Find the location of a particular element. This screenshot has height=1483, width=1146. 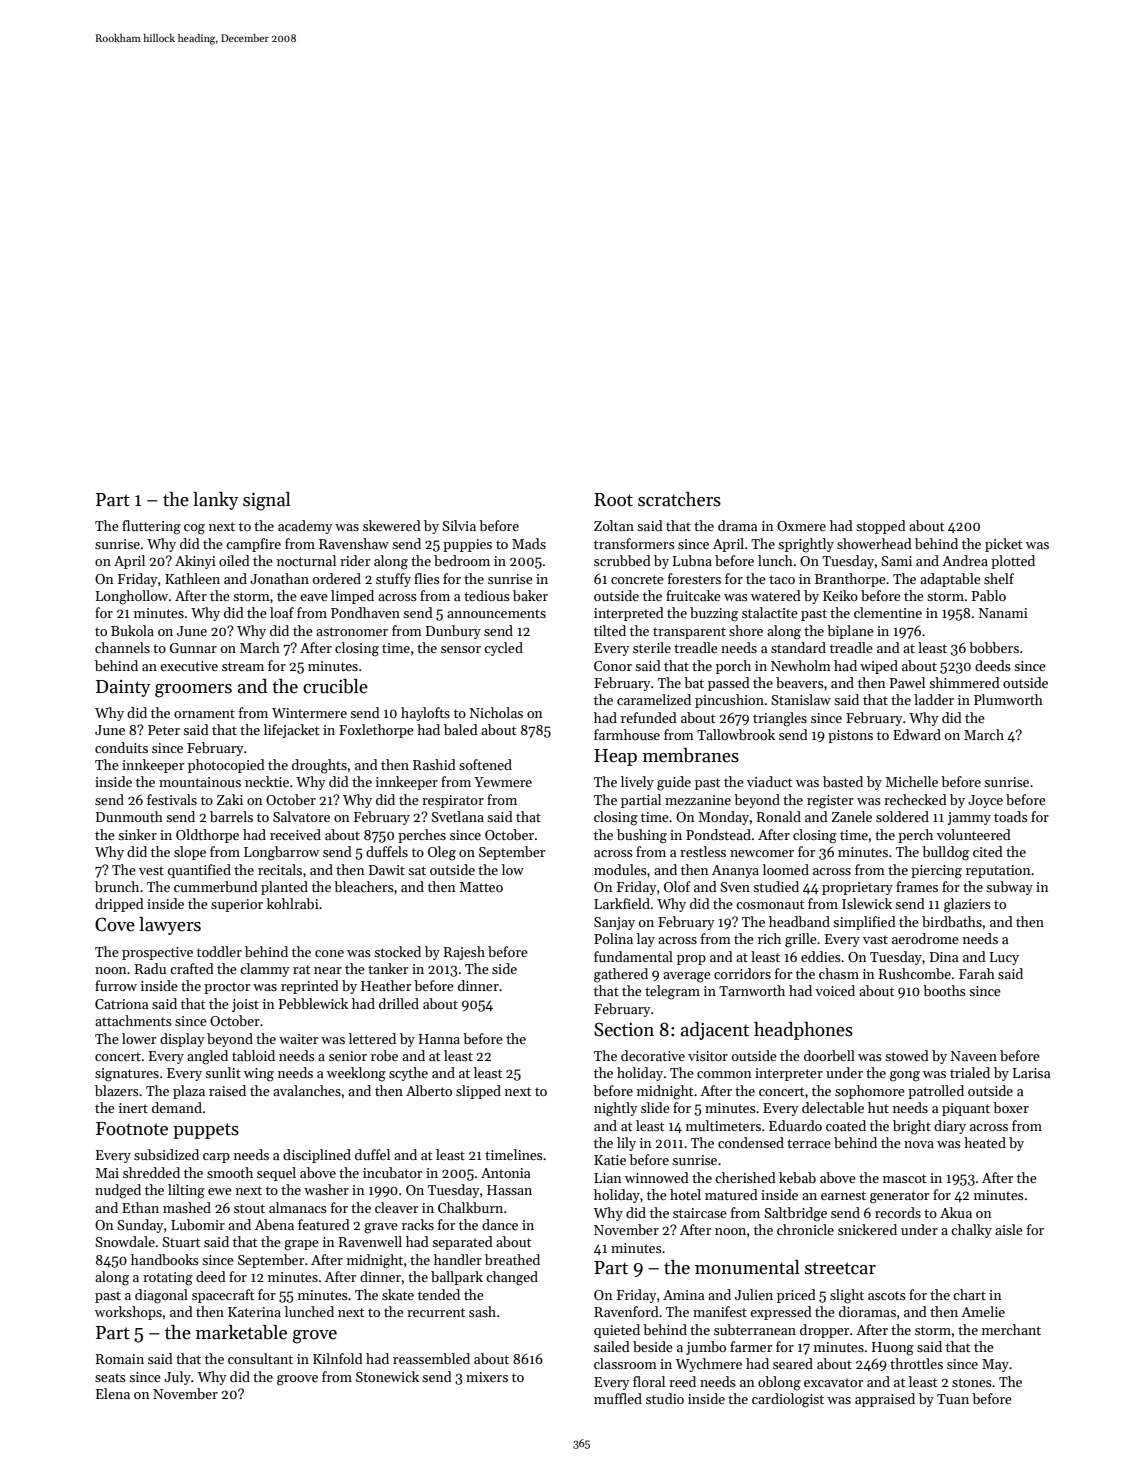

nightly is located at coordinates (616, 1109).
